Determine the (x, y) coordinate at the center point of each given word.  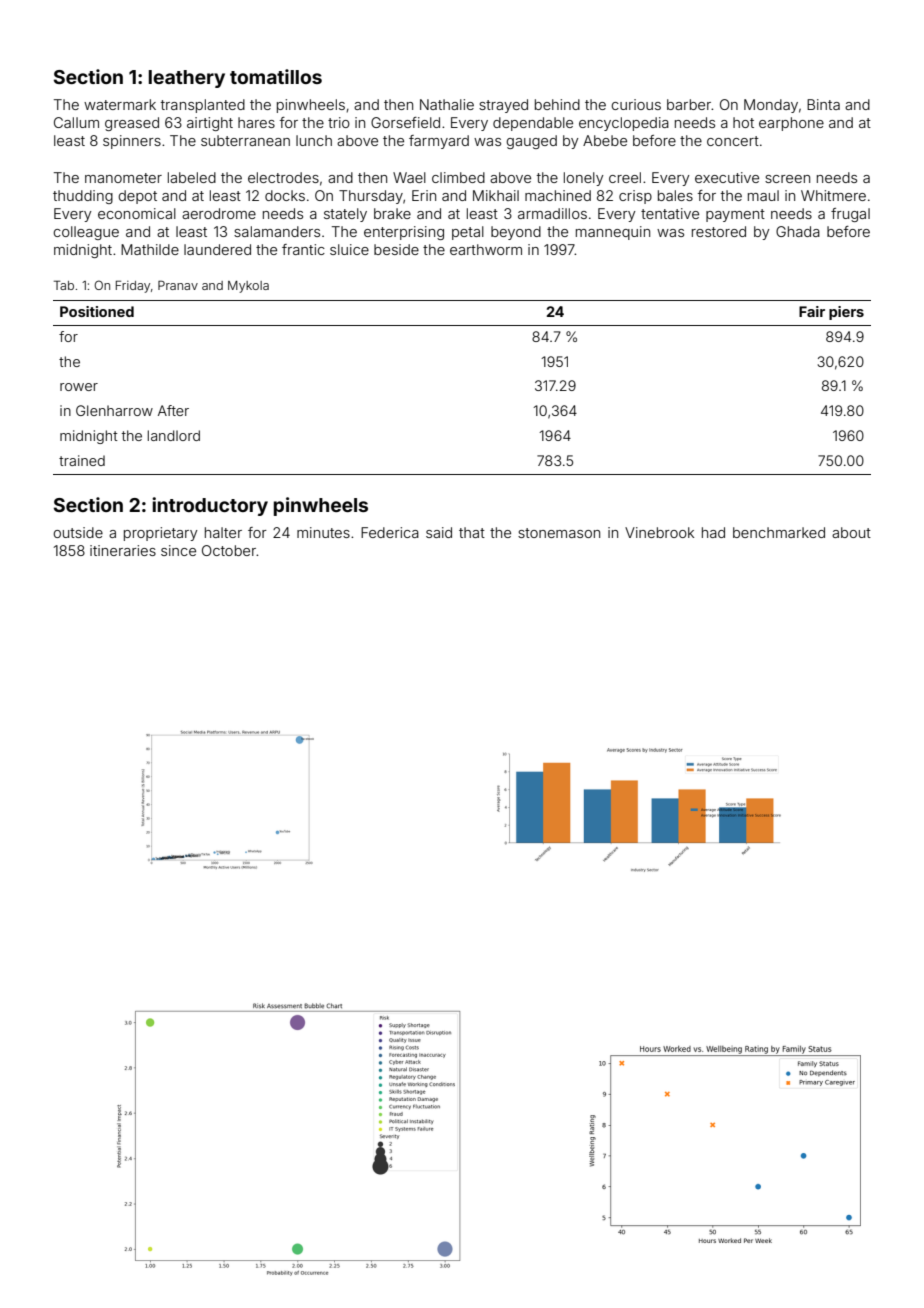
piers (846, 313)
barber (689, 104)
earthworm (486, 249)
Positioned (97, 311)
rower (79, 387)
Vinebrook (659, 532)
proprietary (161, 534)
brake (392, 213)
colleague (86, 233)
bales (675, 195)
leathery (187, 79)
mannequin (613, 233)
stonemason (559, 533)
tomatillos (276, 76)
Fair (812, 311)
